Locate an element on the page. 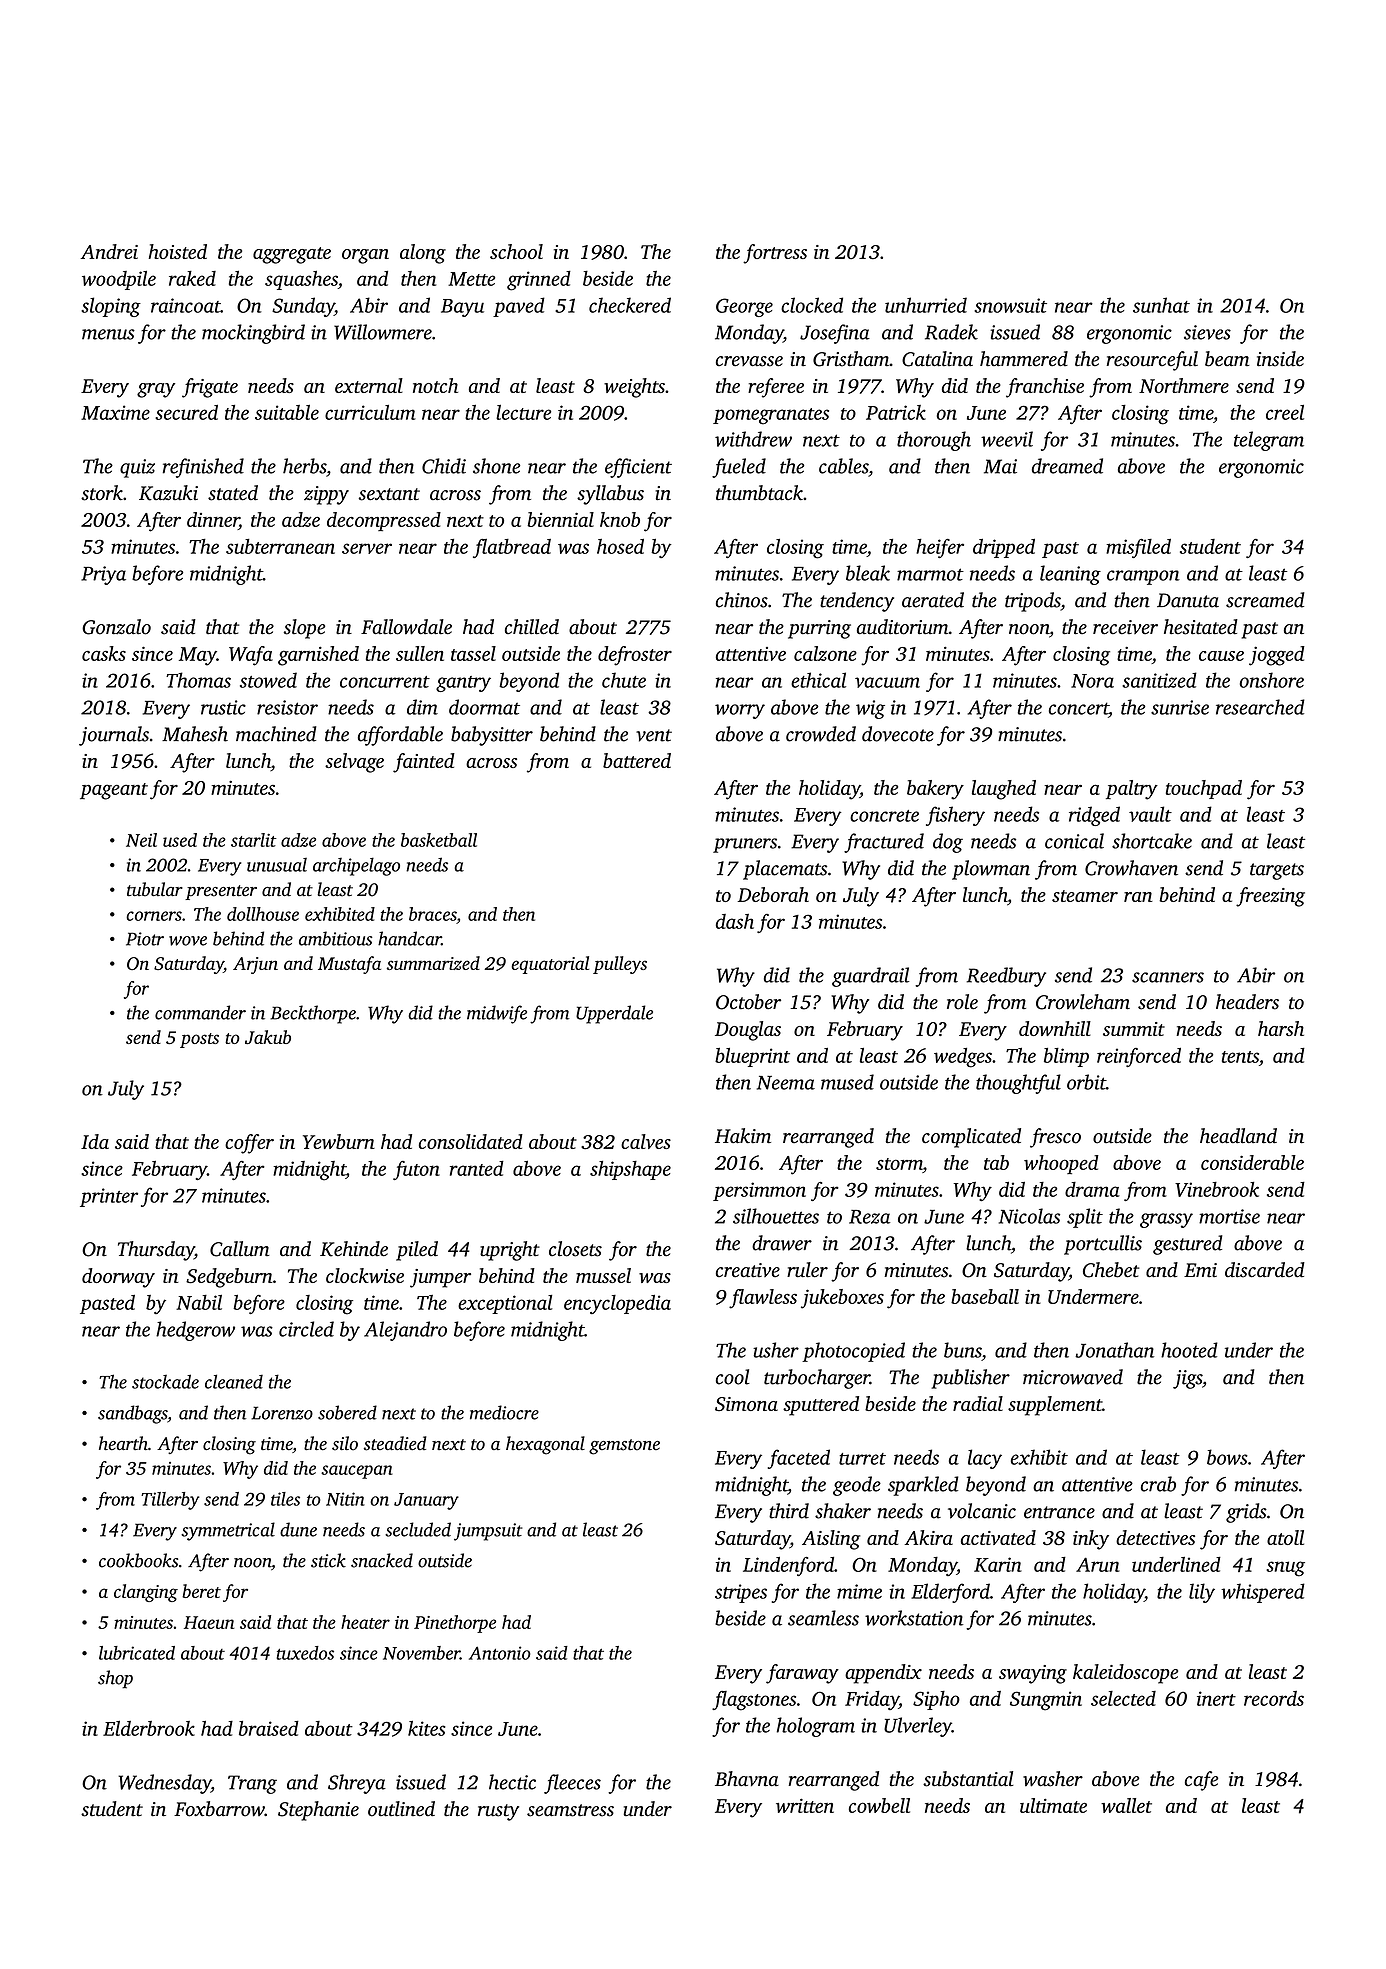 This document has width=1386, height=1969. snowsuit is located at coordinates (1010, 305).
